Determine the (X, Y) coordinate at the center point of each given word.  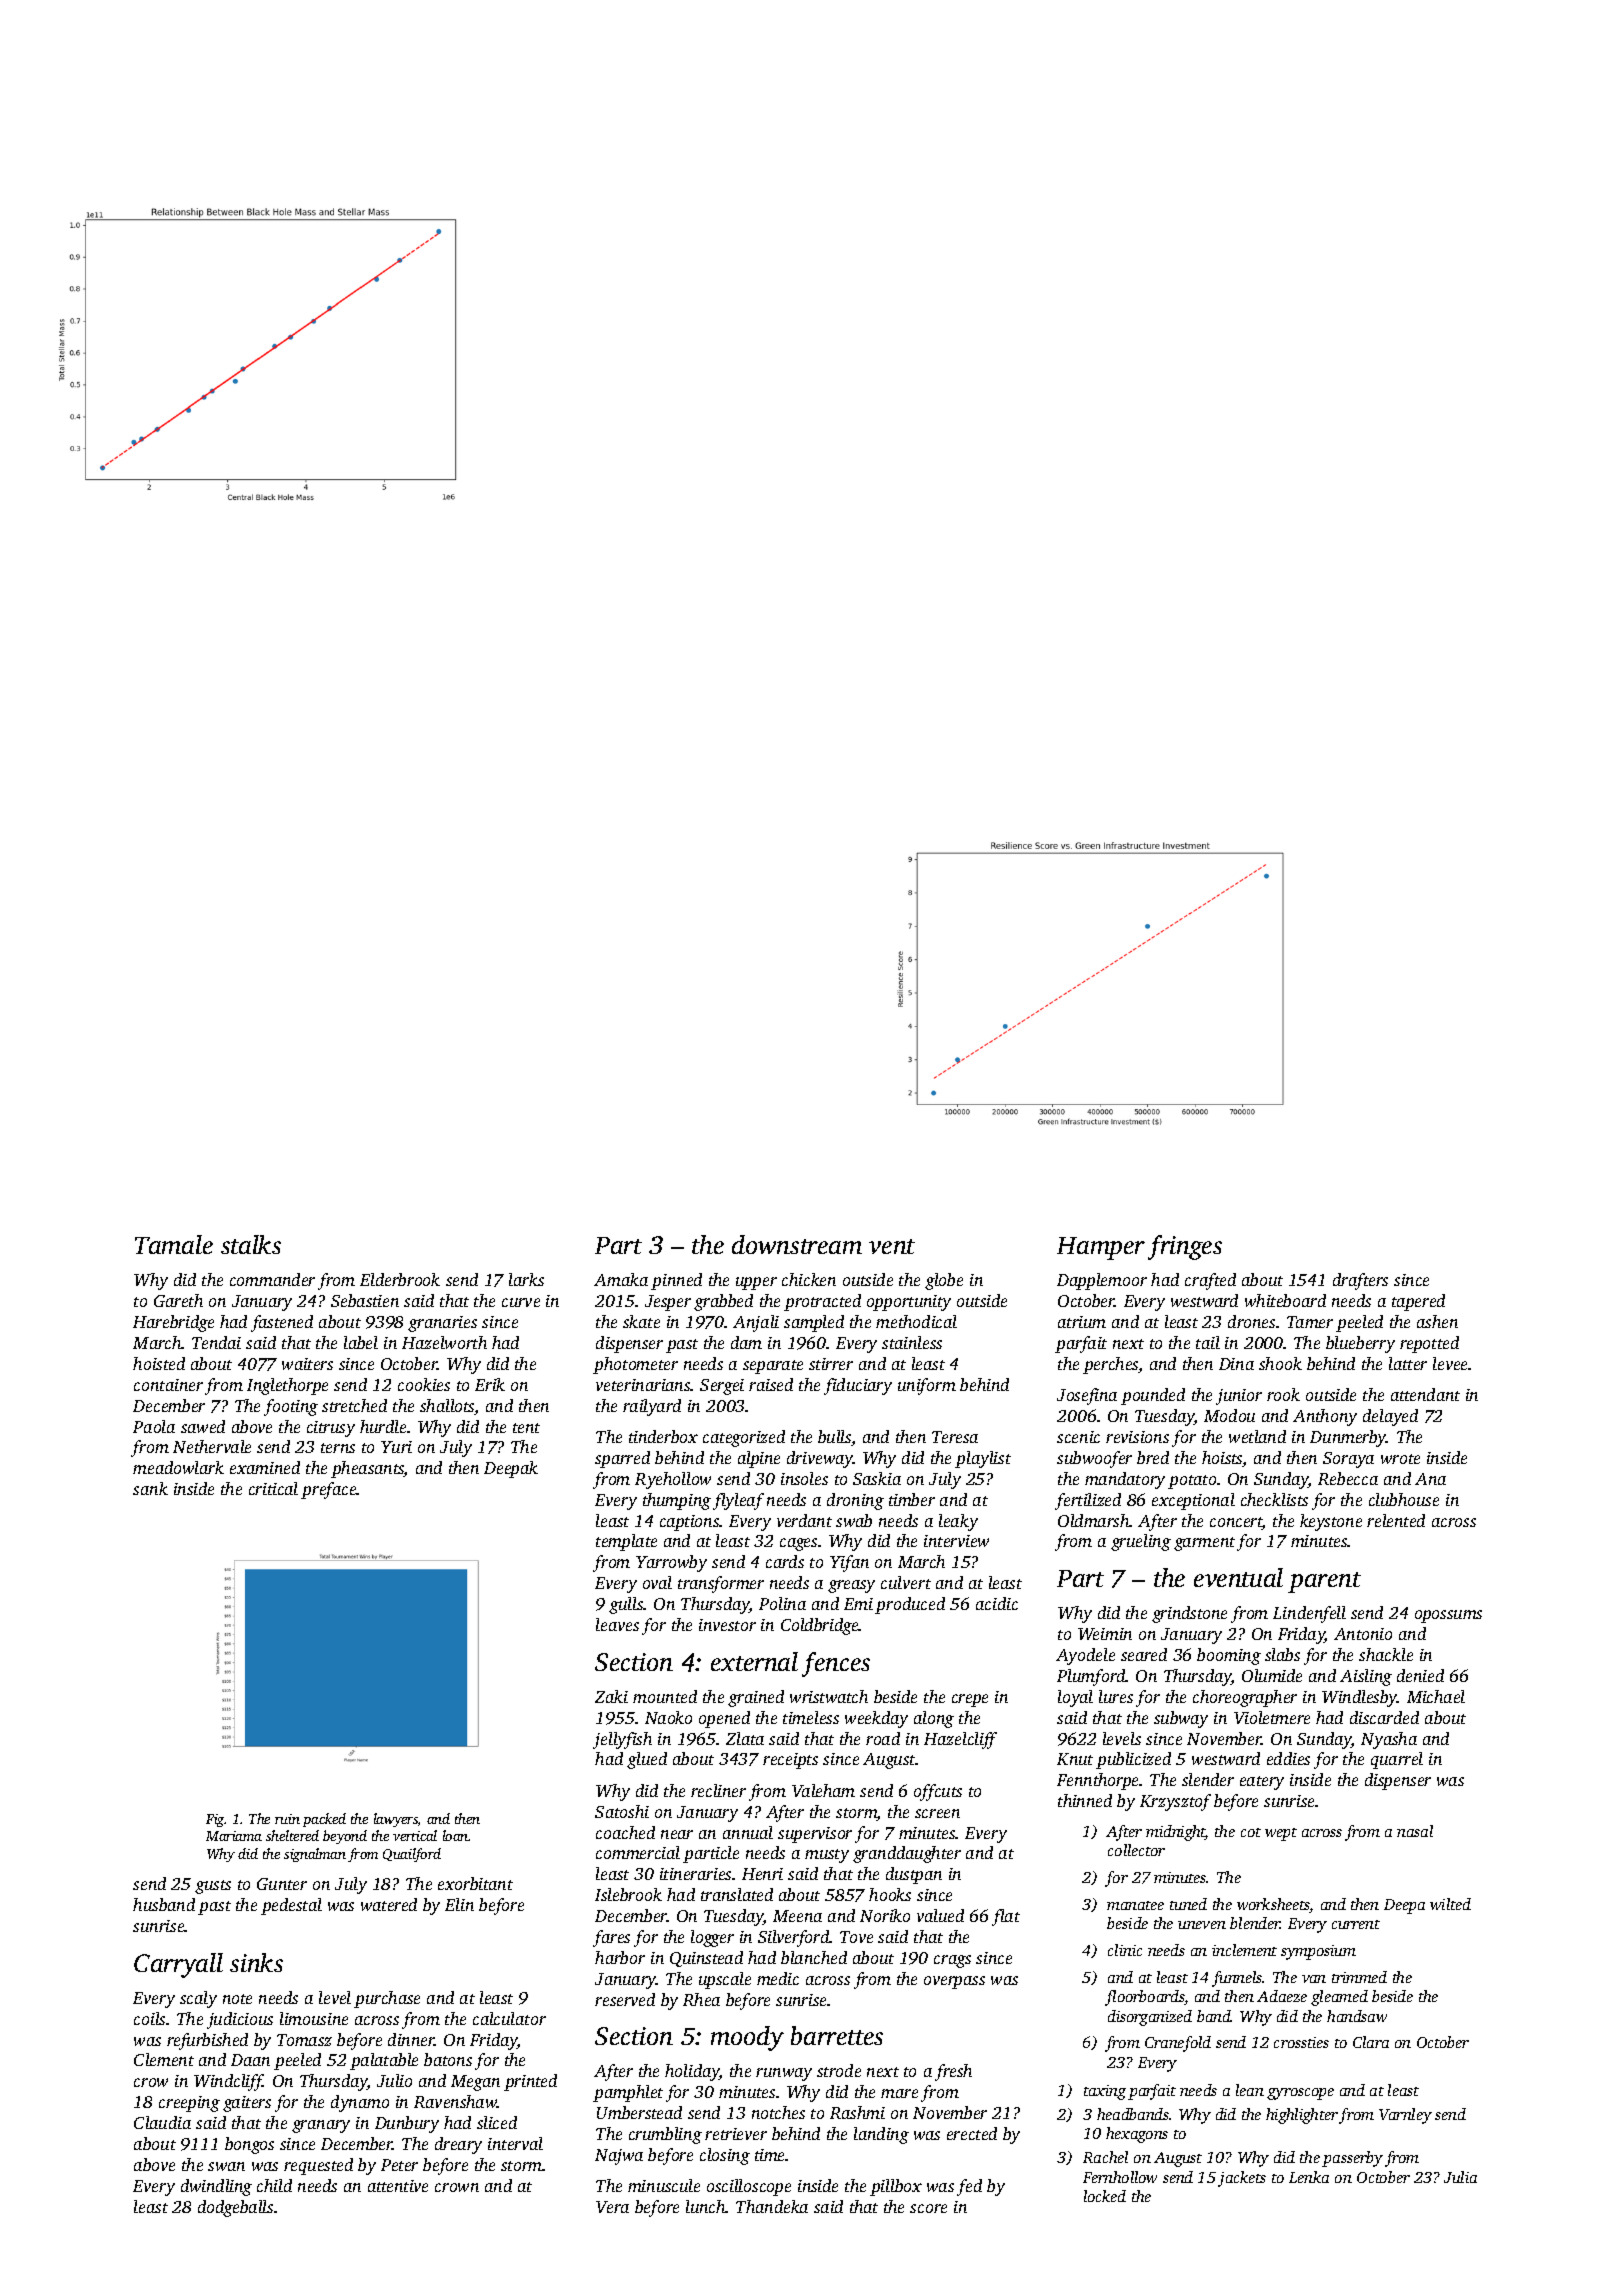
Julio (394, 2080)
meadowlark (178, 1467)
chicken (809, 1279)
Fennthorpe (1098, 1781)
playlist (983, 1459)
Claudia (162, 2122)
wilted (1450, 1904)
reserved (625, 1999)
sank (150, 1488)
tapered (1418, 1302)
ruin (287, 1819)
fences (836, 1664)
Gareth (178, 1300)
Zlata (745, 1738)
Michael (1436, 1696)
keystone (1331, 1522)
